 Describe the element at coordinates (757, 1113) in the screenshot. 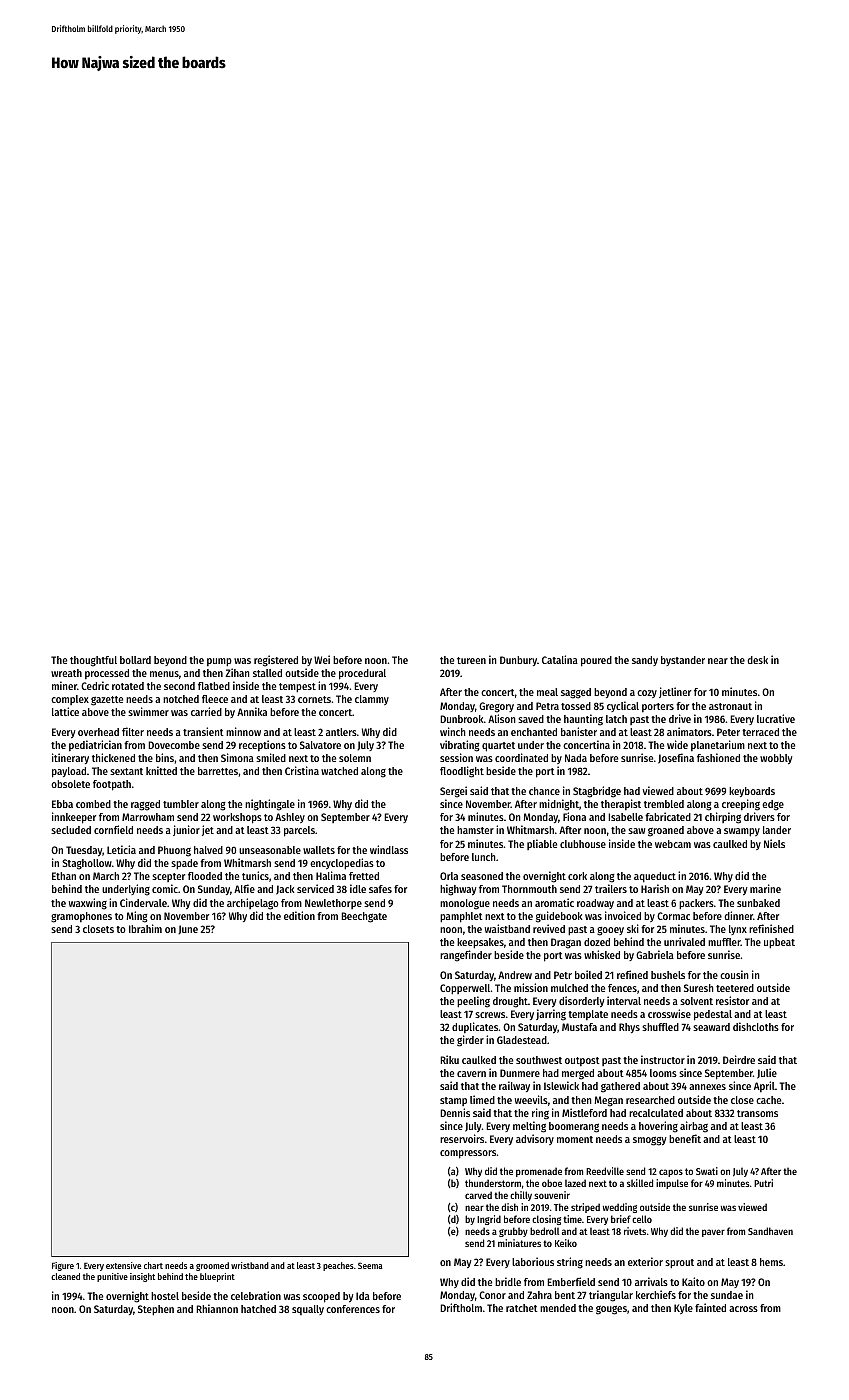

I see `transoms` at that location.
